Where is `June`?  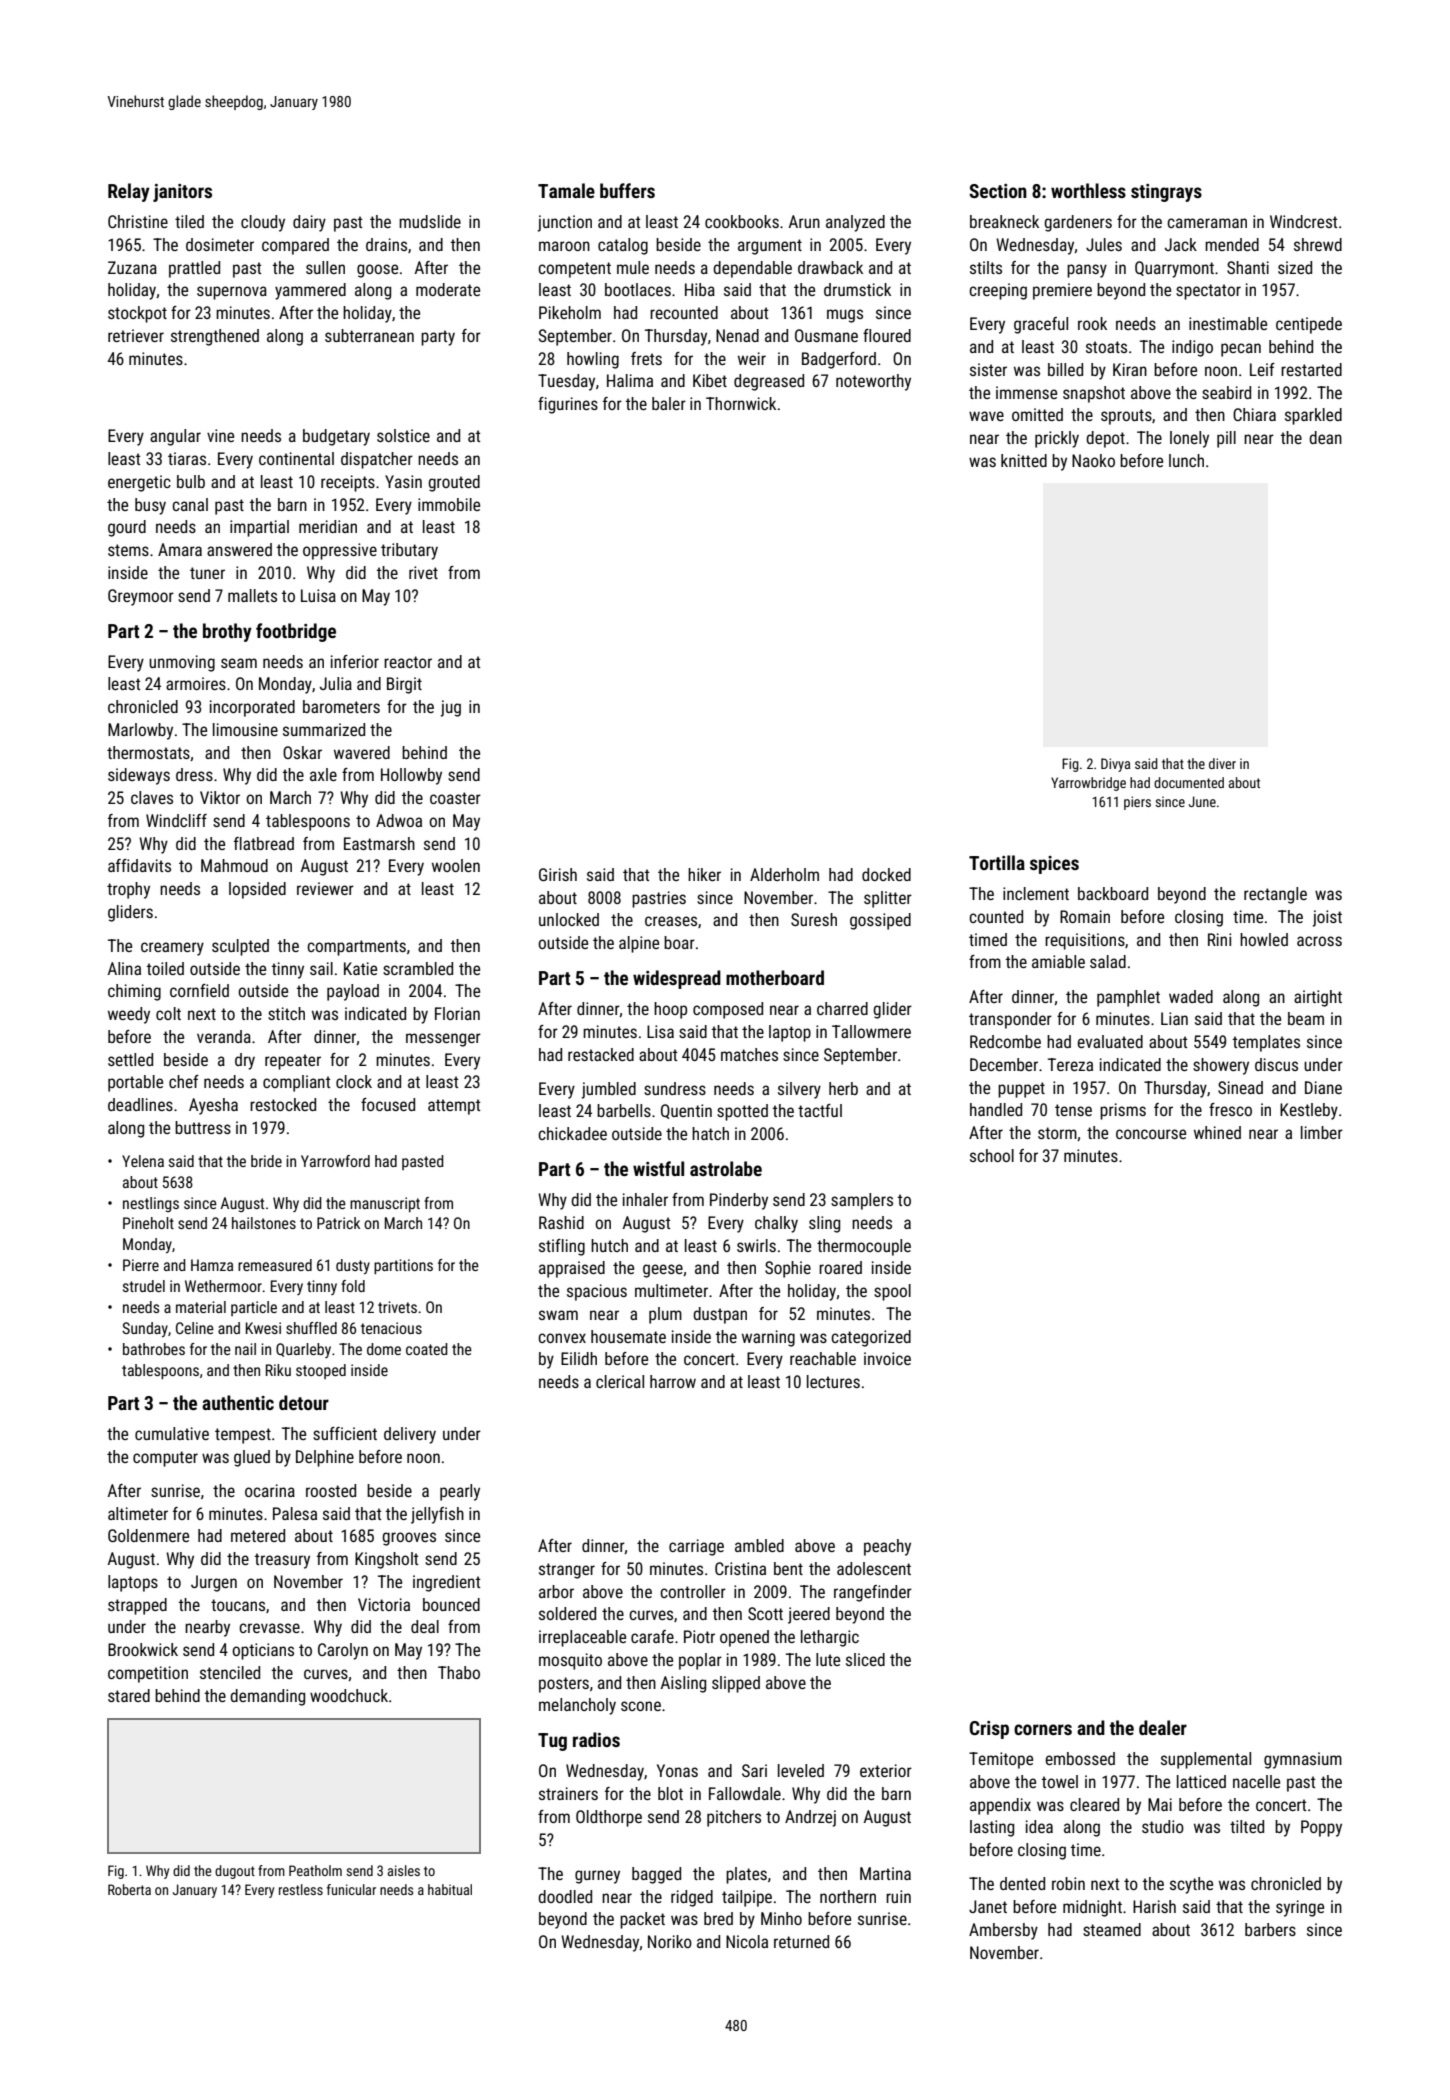
June is located at coordinates (1202, 801).
